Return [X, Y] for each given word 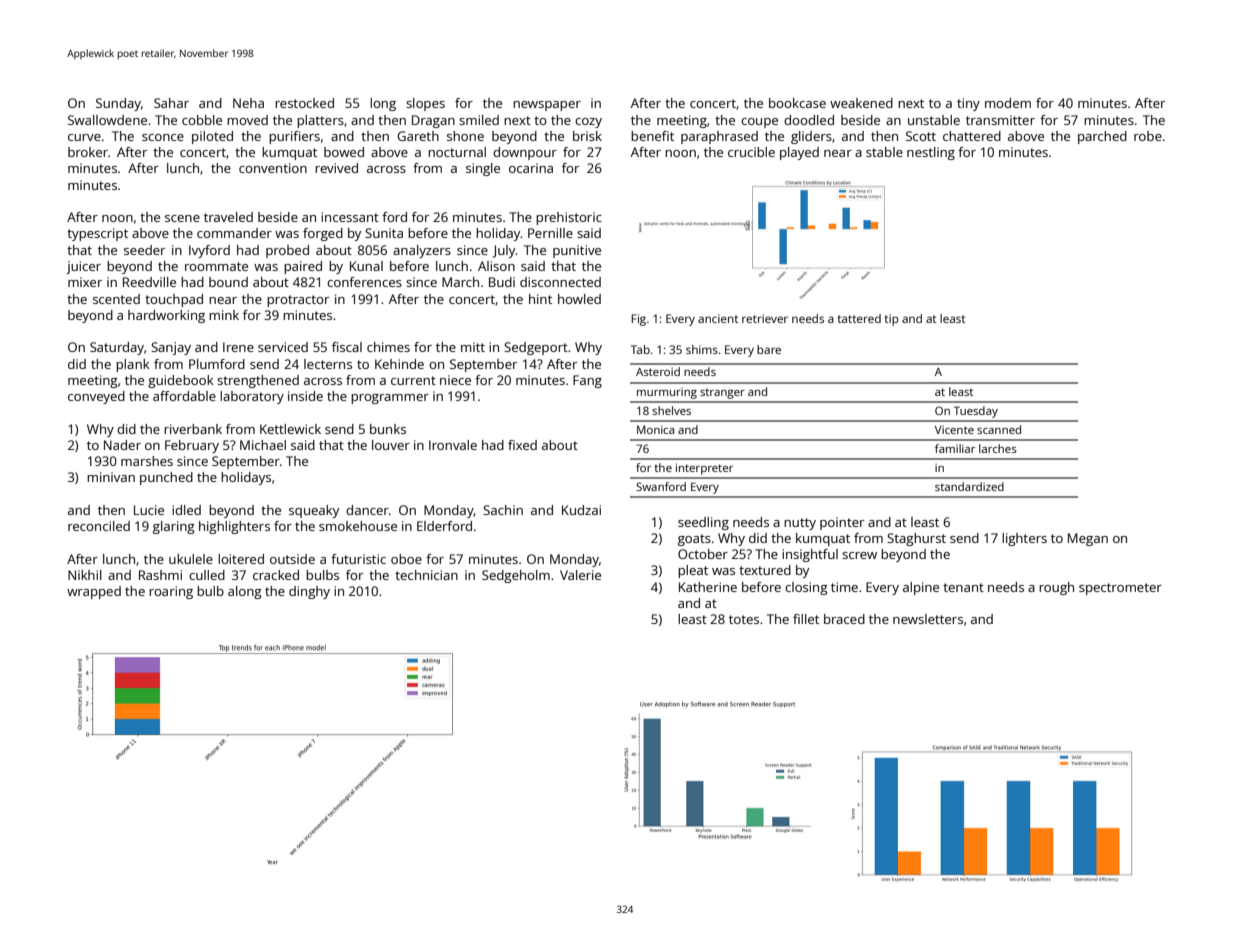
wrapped [94, 592]
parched [1102, 137]
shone [465, 136]
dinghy [309, 592]
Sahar [171, 103]
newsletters [928, 619]
